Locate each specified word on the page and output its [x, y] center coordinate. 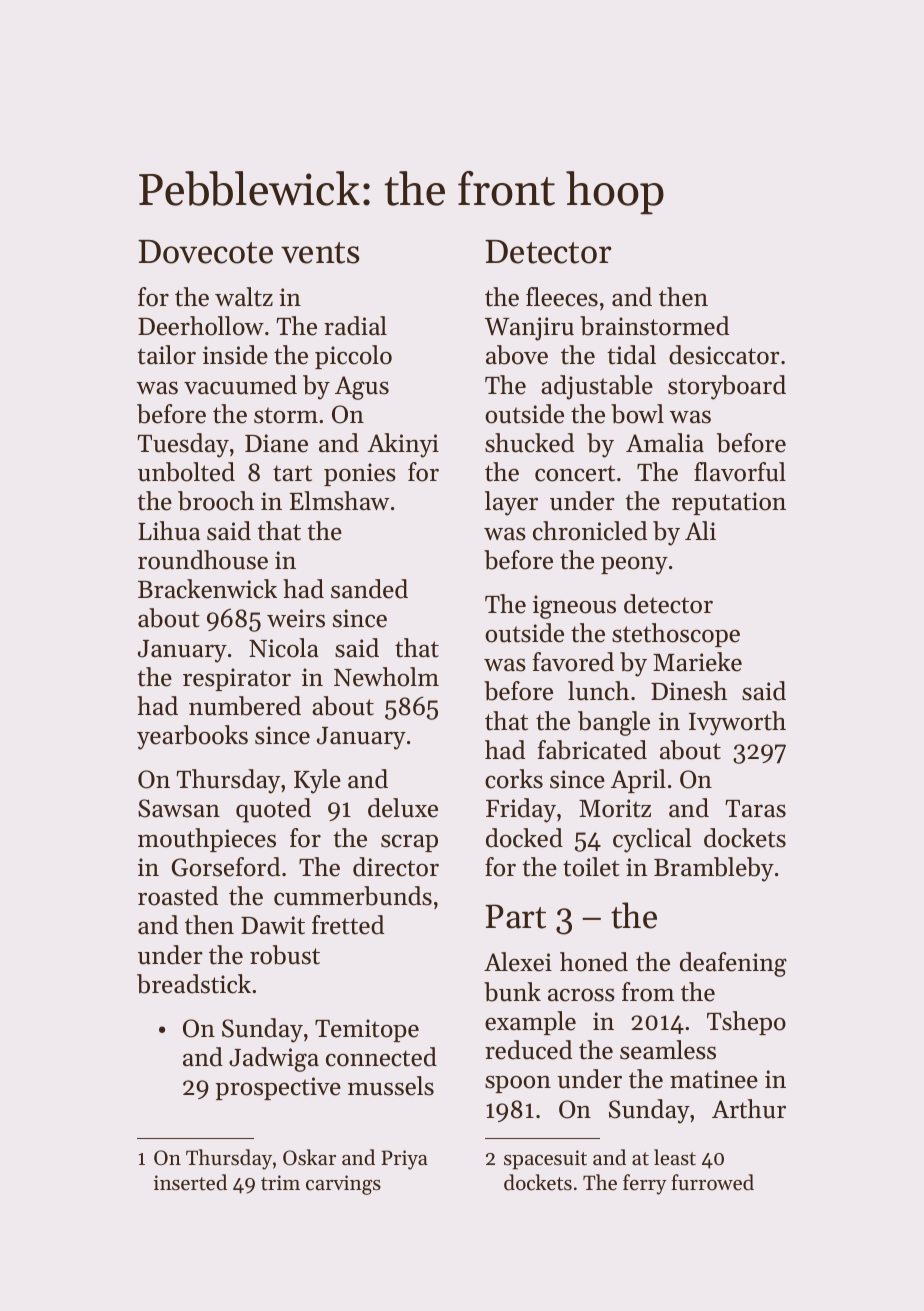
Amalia [665, 442]
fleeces [562, 297]
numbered [245, 706]
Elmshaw [339, 501]
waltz [244, 297]
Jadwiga [274, 1059]
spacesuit [545, 1160]
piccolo [353, 357]
